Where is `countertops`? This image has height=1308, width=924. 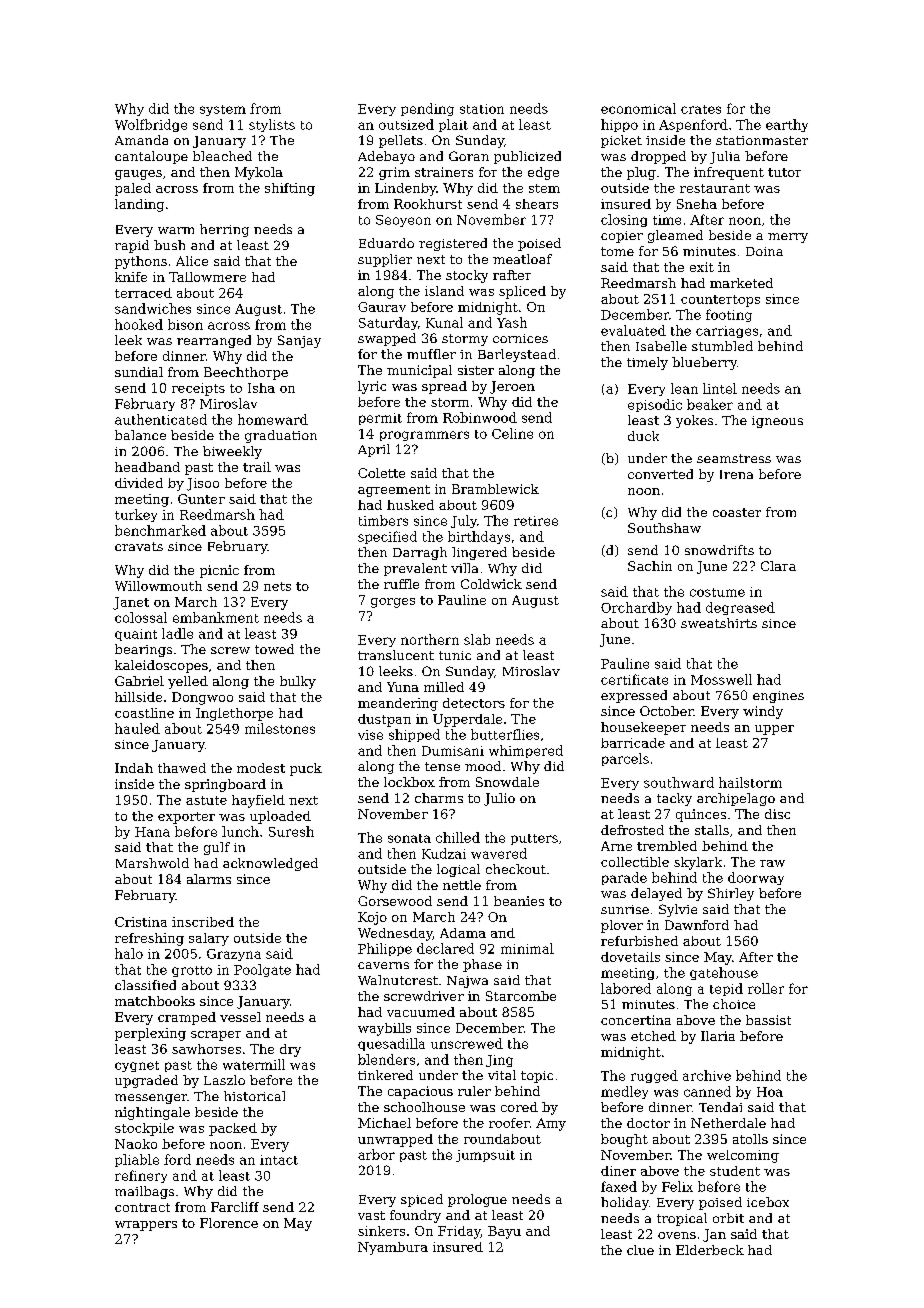 countertops is located at coordinates (720, 301).
